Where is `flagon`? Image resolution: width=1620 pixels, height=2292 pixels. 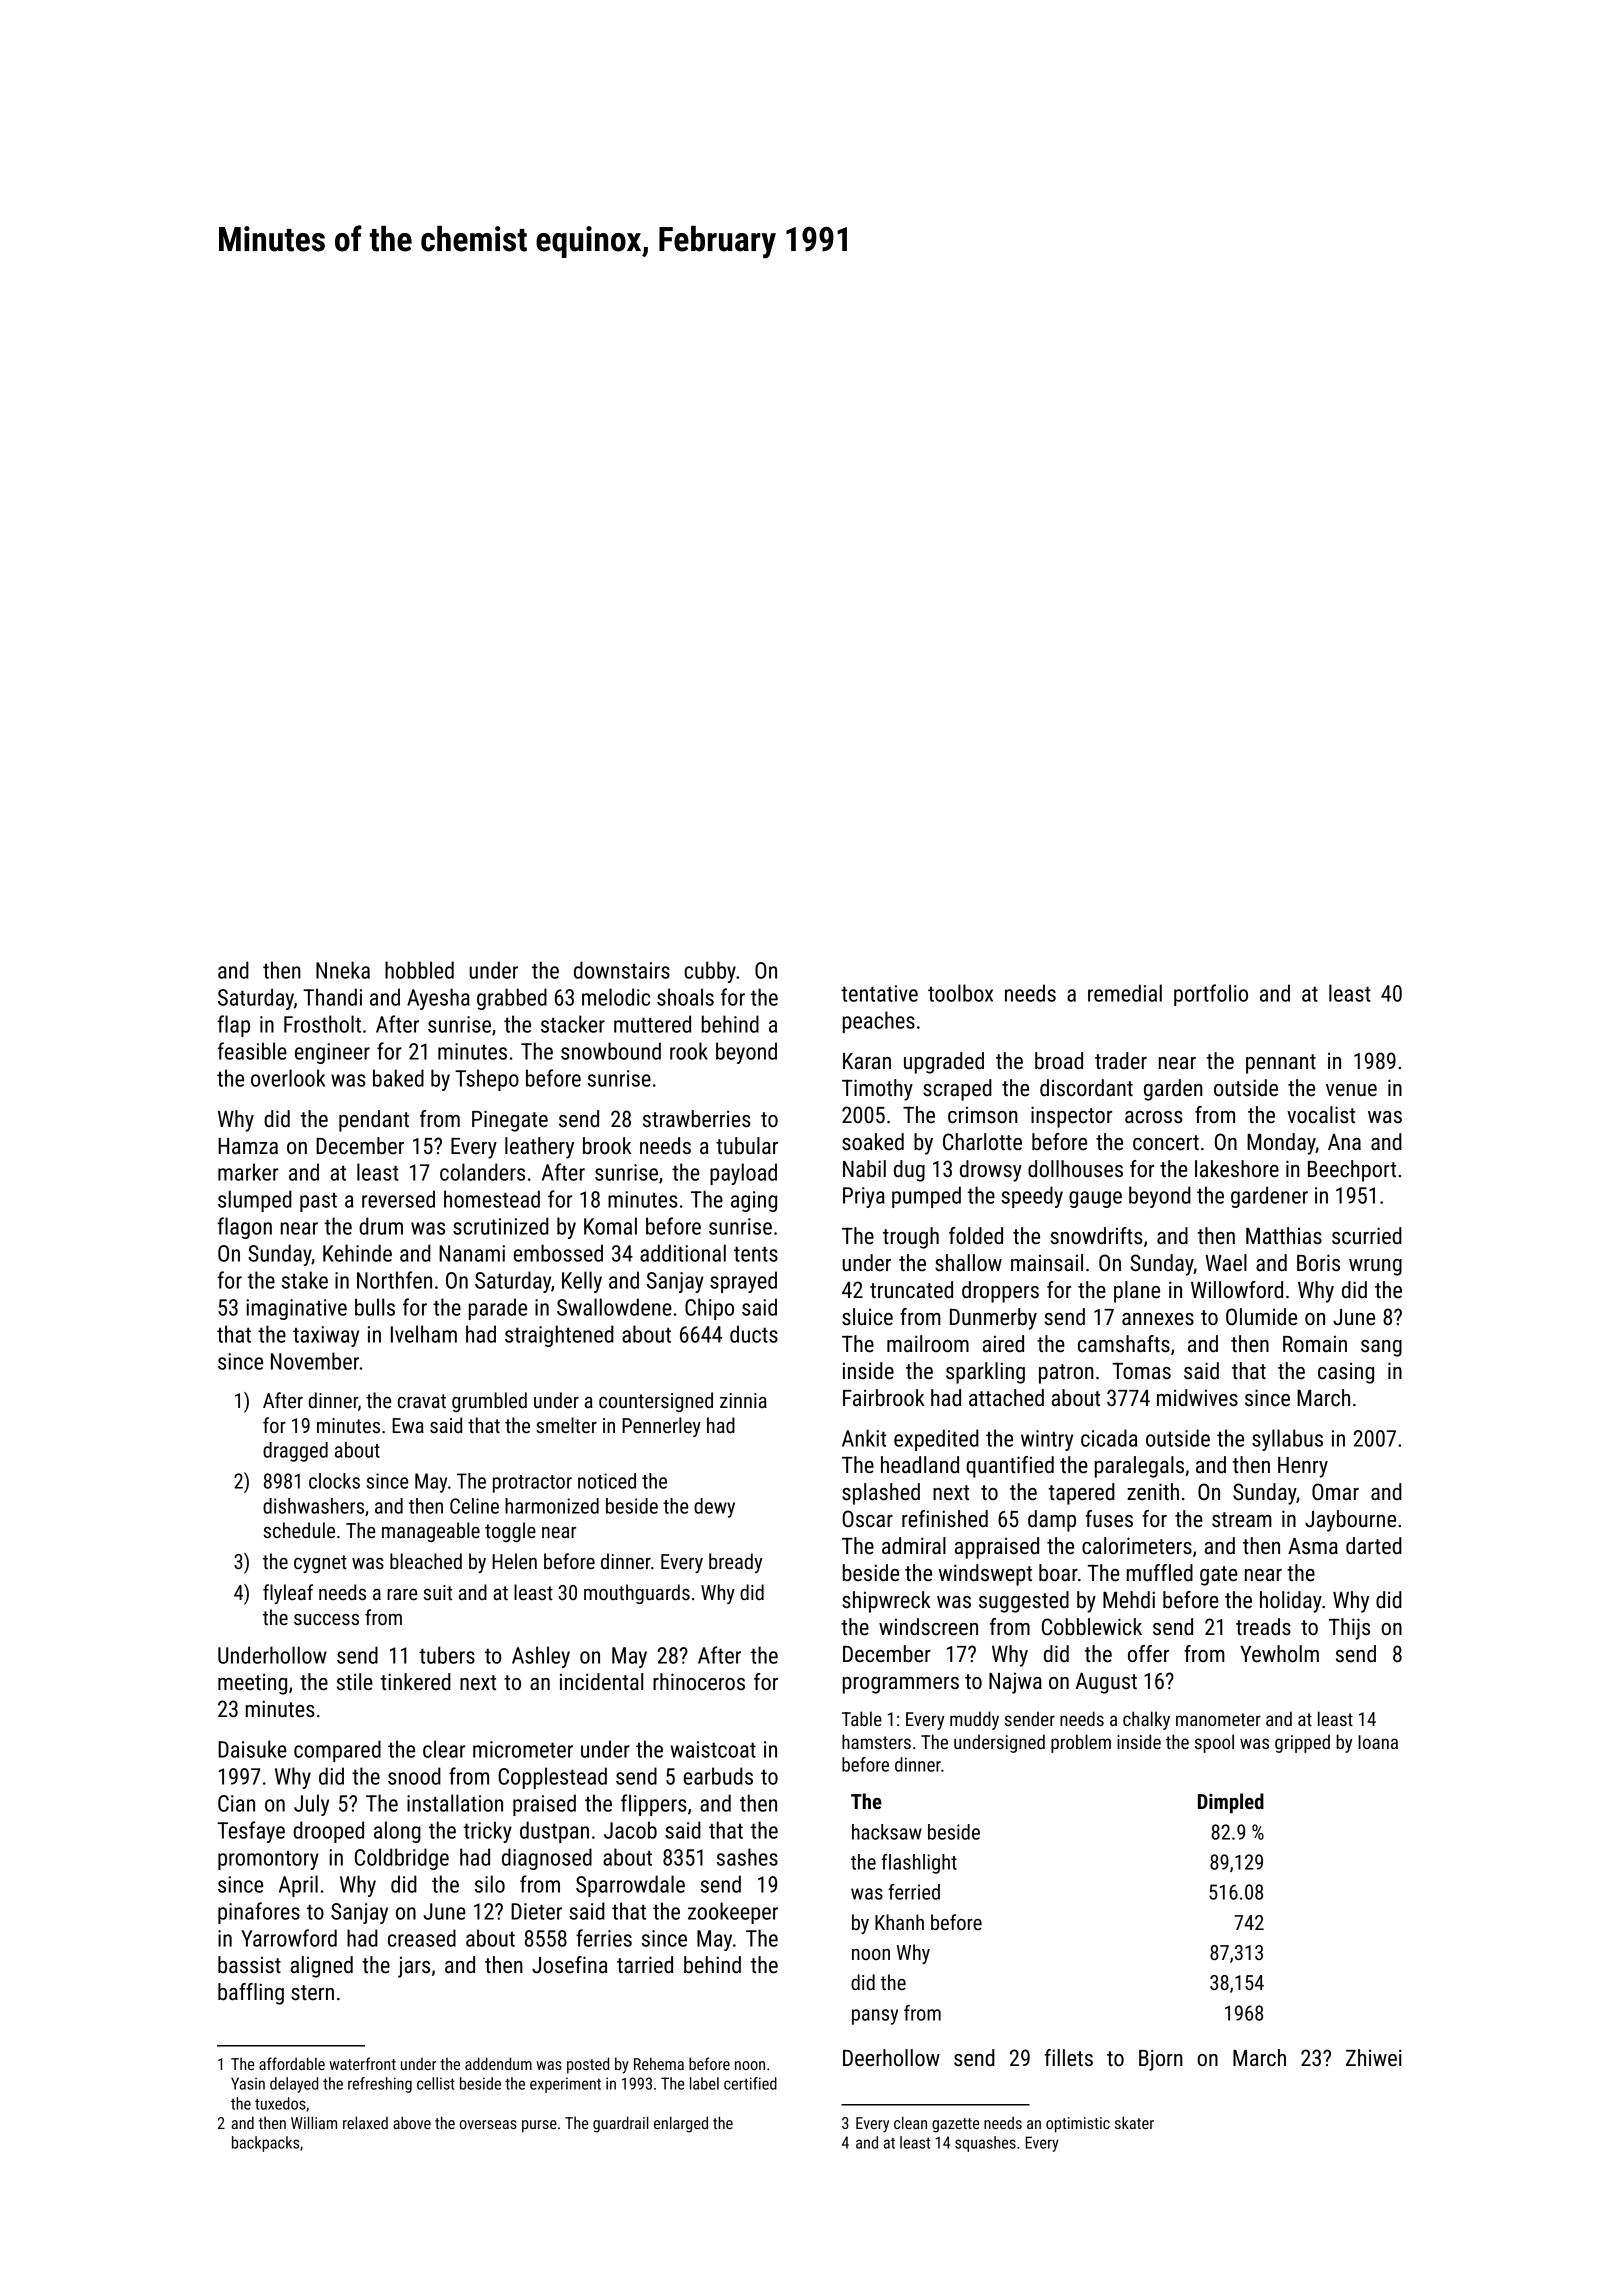
flagon is located at coordinates (244, 1228).
